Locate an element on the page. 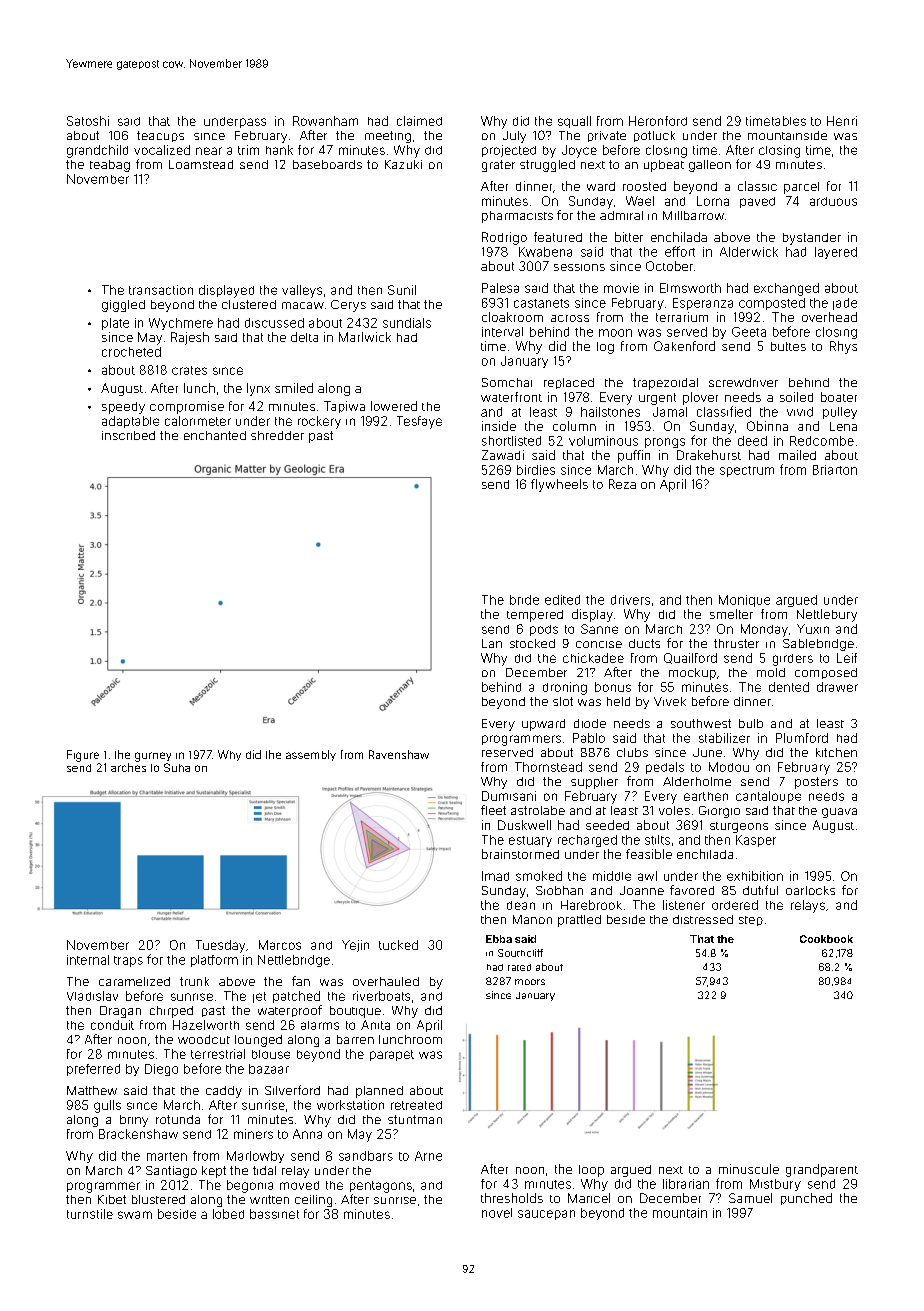  pharmacists is located at coordinates (517, 217).
